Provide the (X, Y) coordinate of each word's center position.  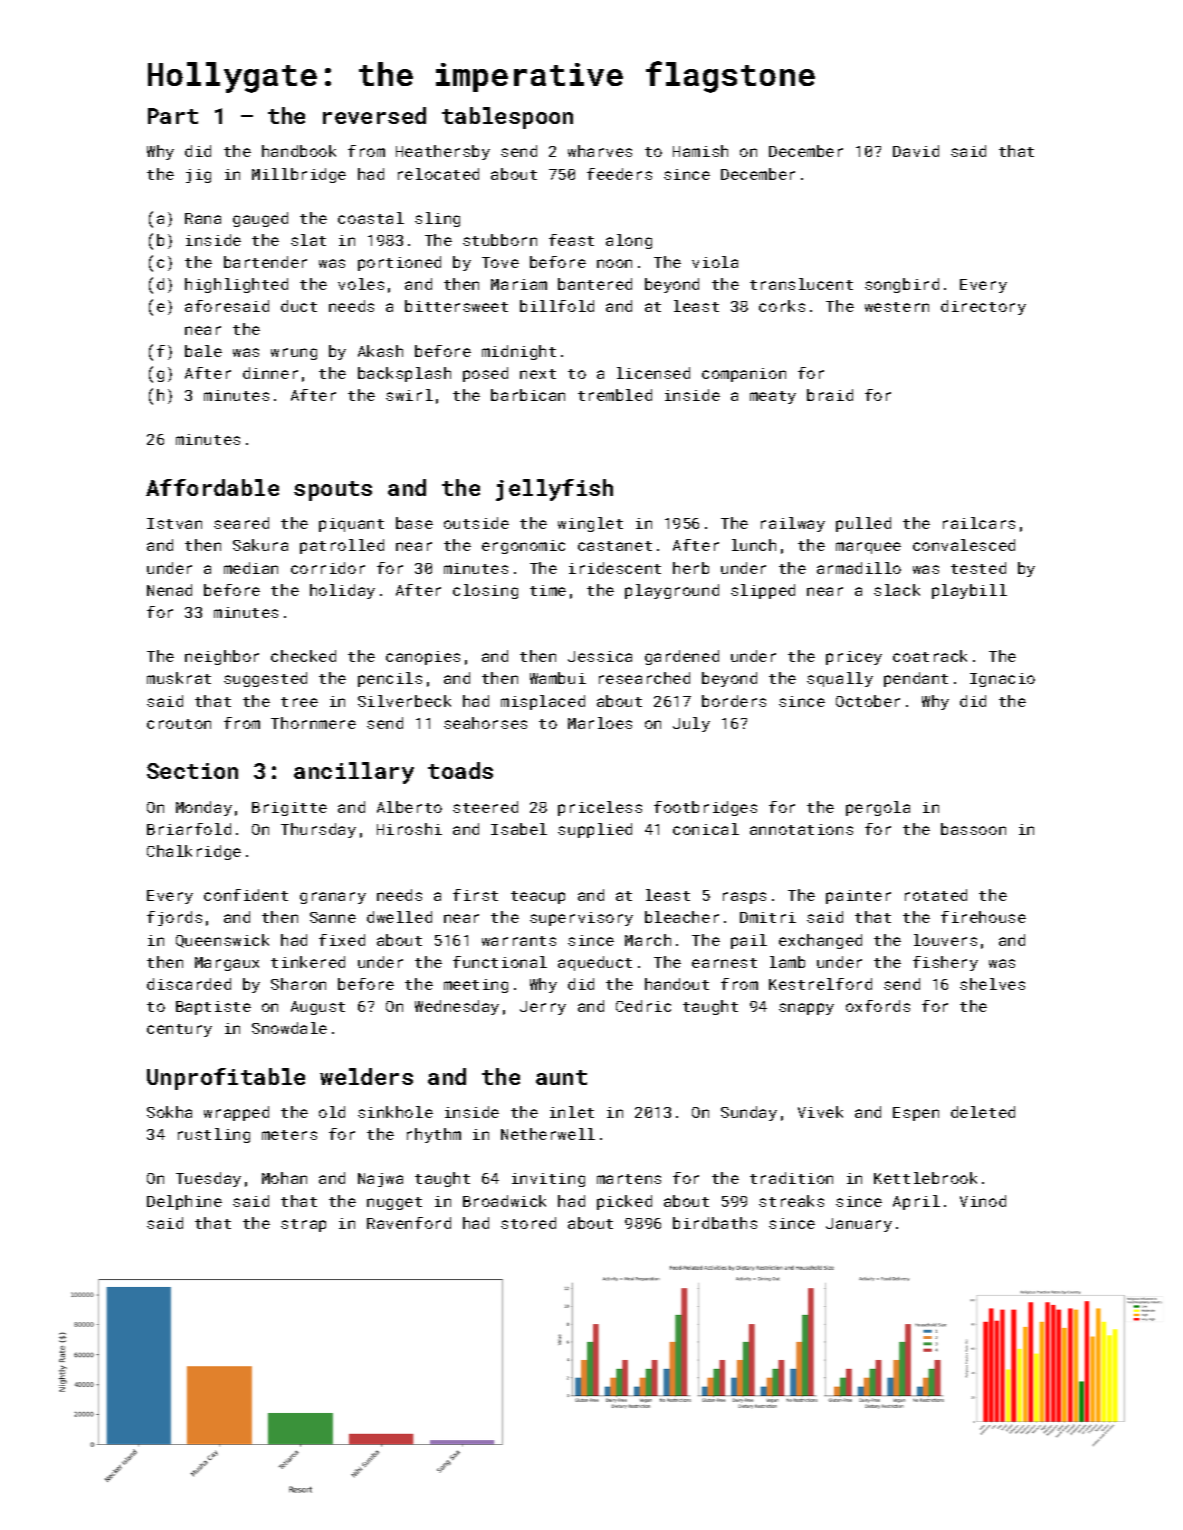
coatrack (930, 656)
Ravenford (409, 1223)
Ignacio (1002, 680)
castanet (615, 546)
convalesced (964, 545)
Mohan (284, 1178)
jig (198, 176)
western (897, 307)
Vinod (983, 1201)
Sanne (333, 917)
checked (303, 656)
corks (782, 306)
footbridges (705, 808)
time (548, 590)
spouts (333, 491)
